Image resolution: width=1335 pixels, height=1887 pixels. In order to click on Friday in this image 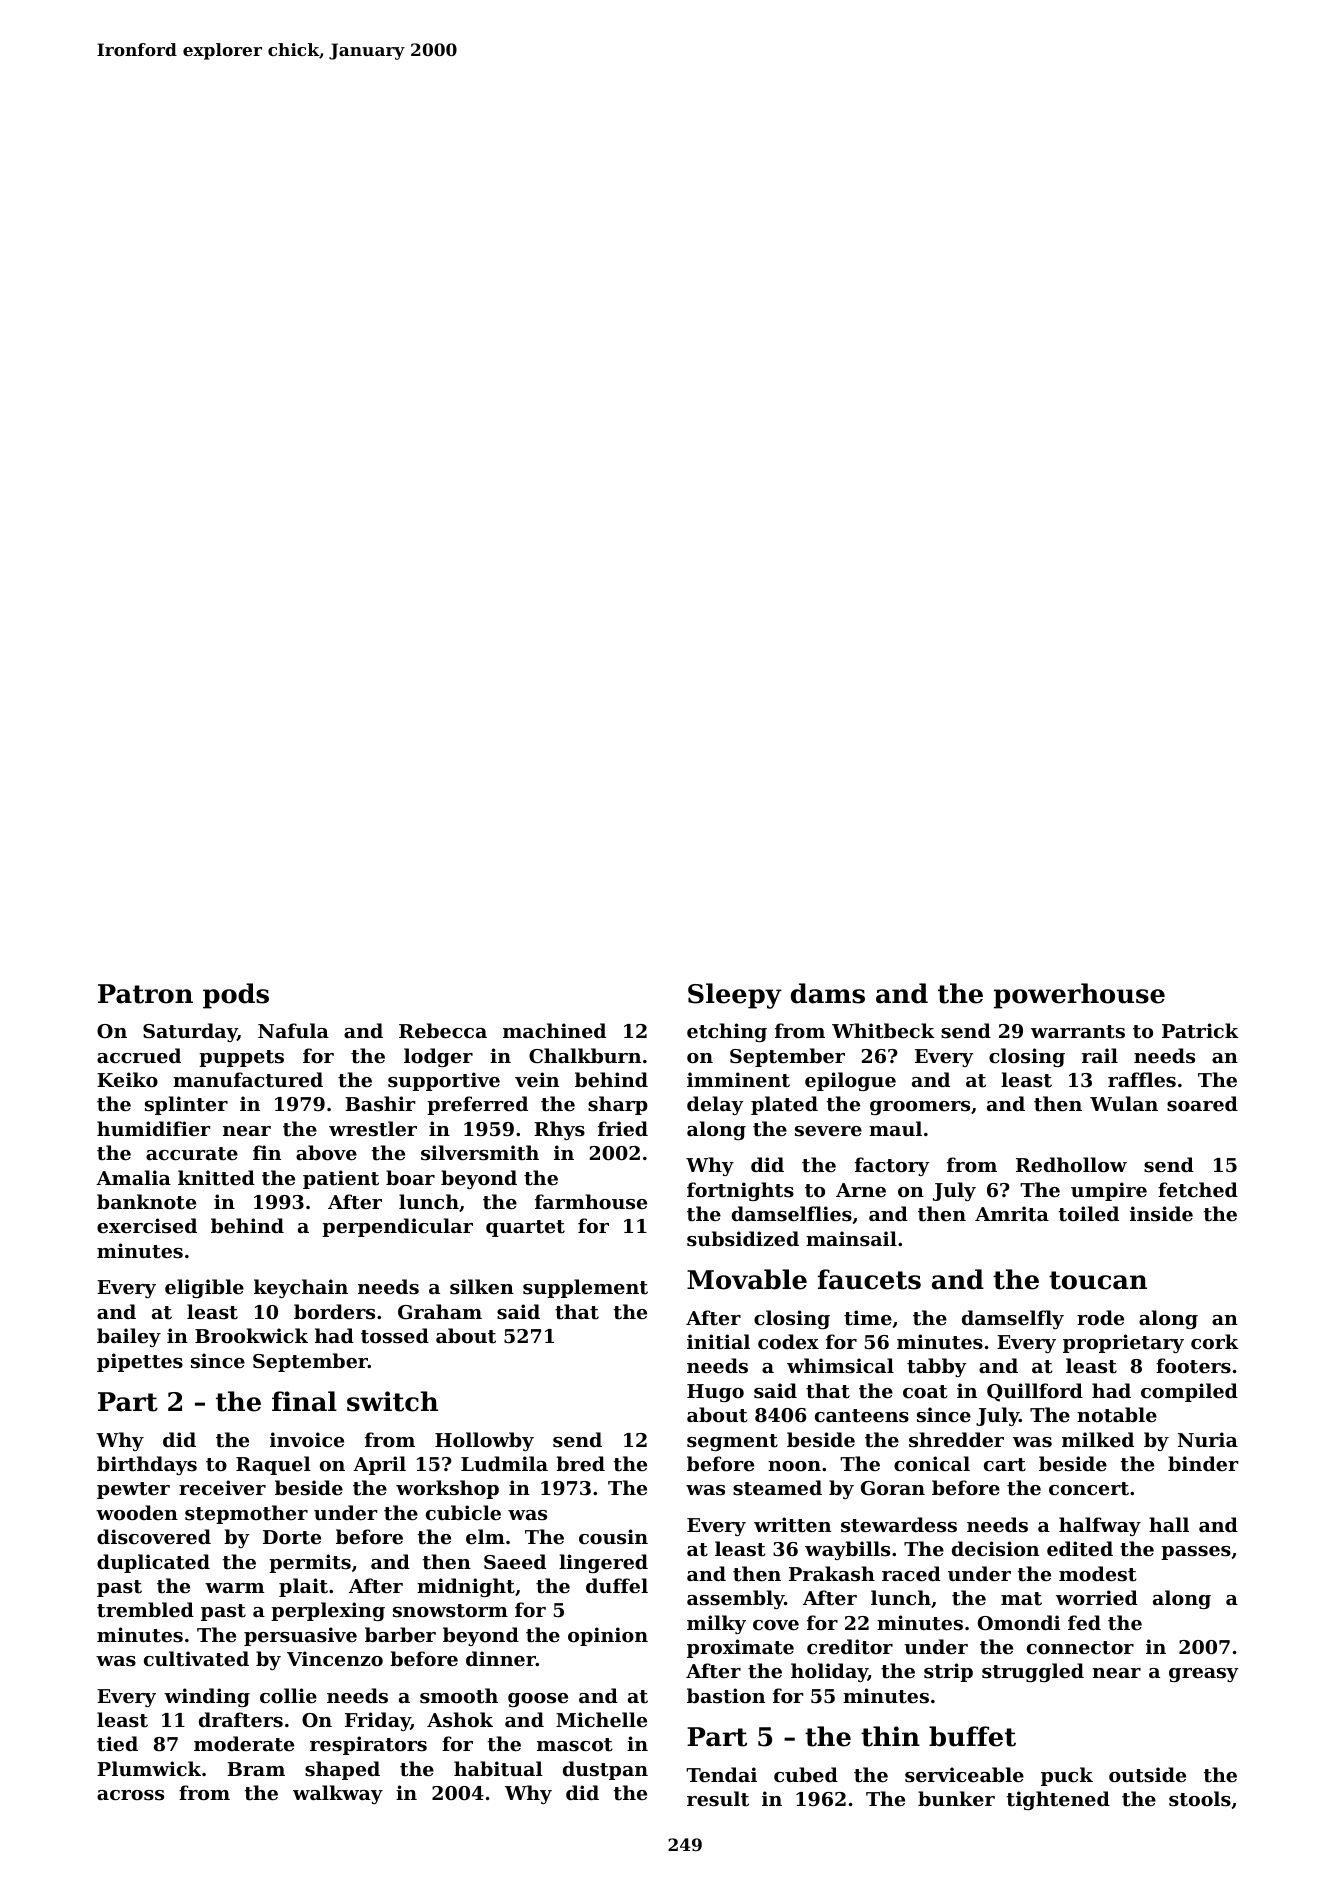, I will do `click(378, 1721)`.
